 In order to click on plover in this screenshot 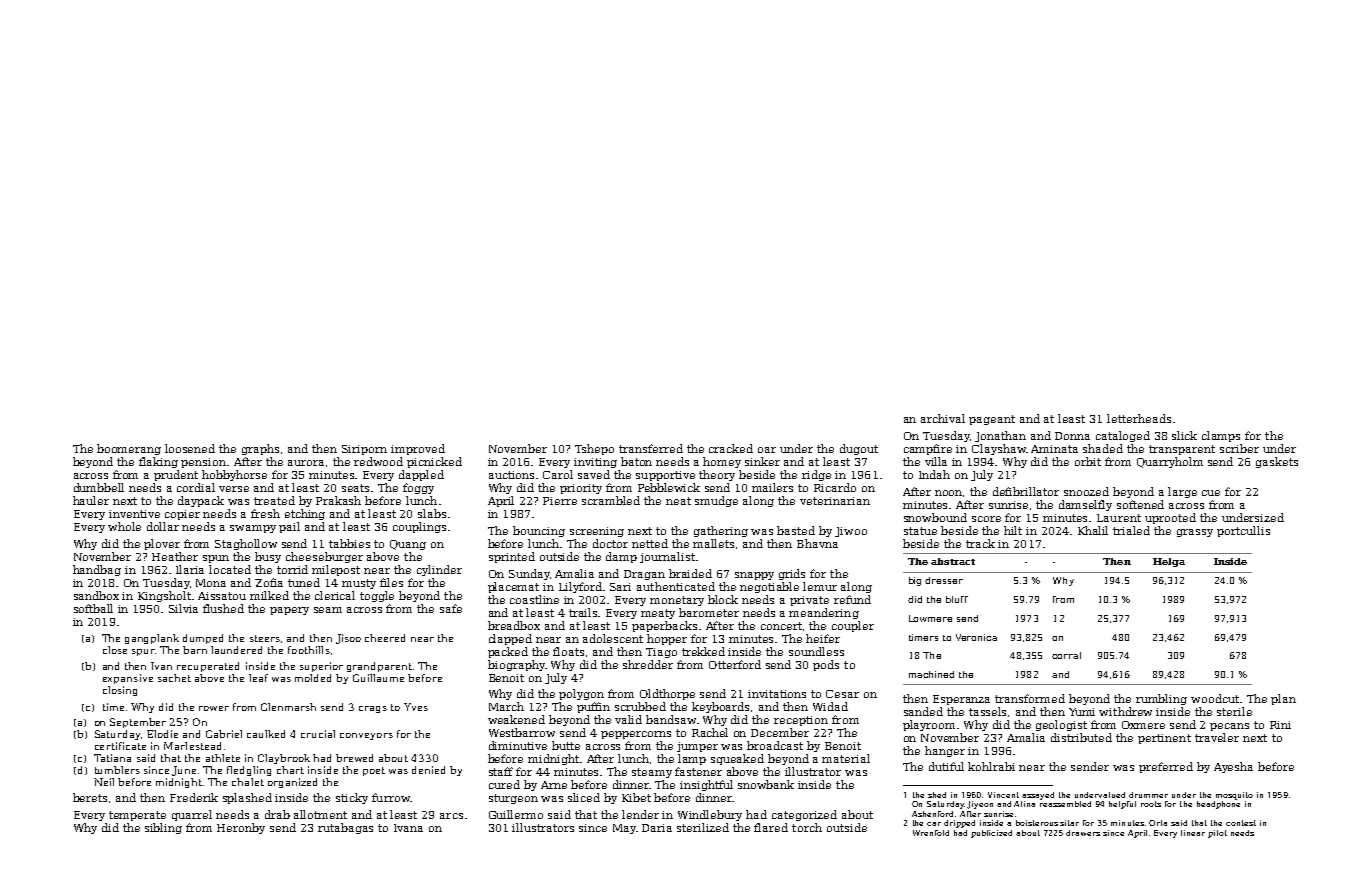, I will do `click(162, 544)`.
